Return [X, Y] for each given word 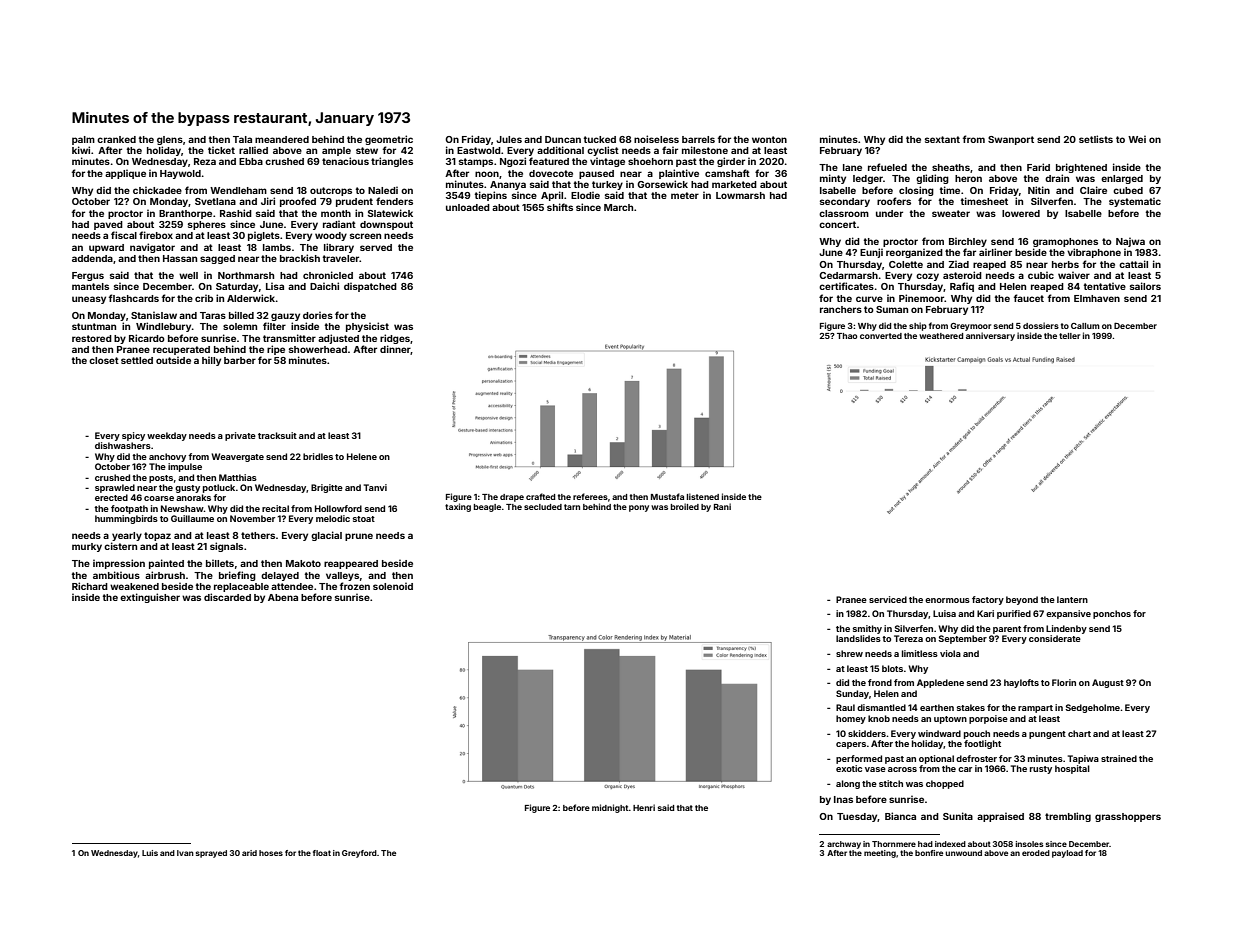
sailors [1145, 286]
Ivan [185, 853]
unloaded [468, 207]
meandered [282, 139]
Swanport [1011, 140]
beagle [487, 508]
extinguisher [150, 598]
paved [108, 225]
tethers [258, 535]
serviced [888, 599]
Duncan [563, 139]
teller [1069, 336]
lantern [1072, 599]
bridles [318, 456]
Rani [722, 506]
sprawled [115, 488]
